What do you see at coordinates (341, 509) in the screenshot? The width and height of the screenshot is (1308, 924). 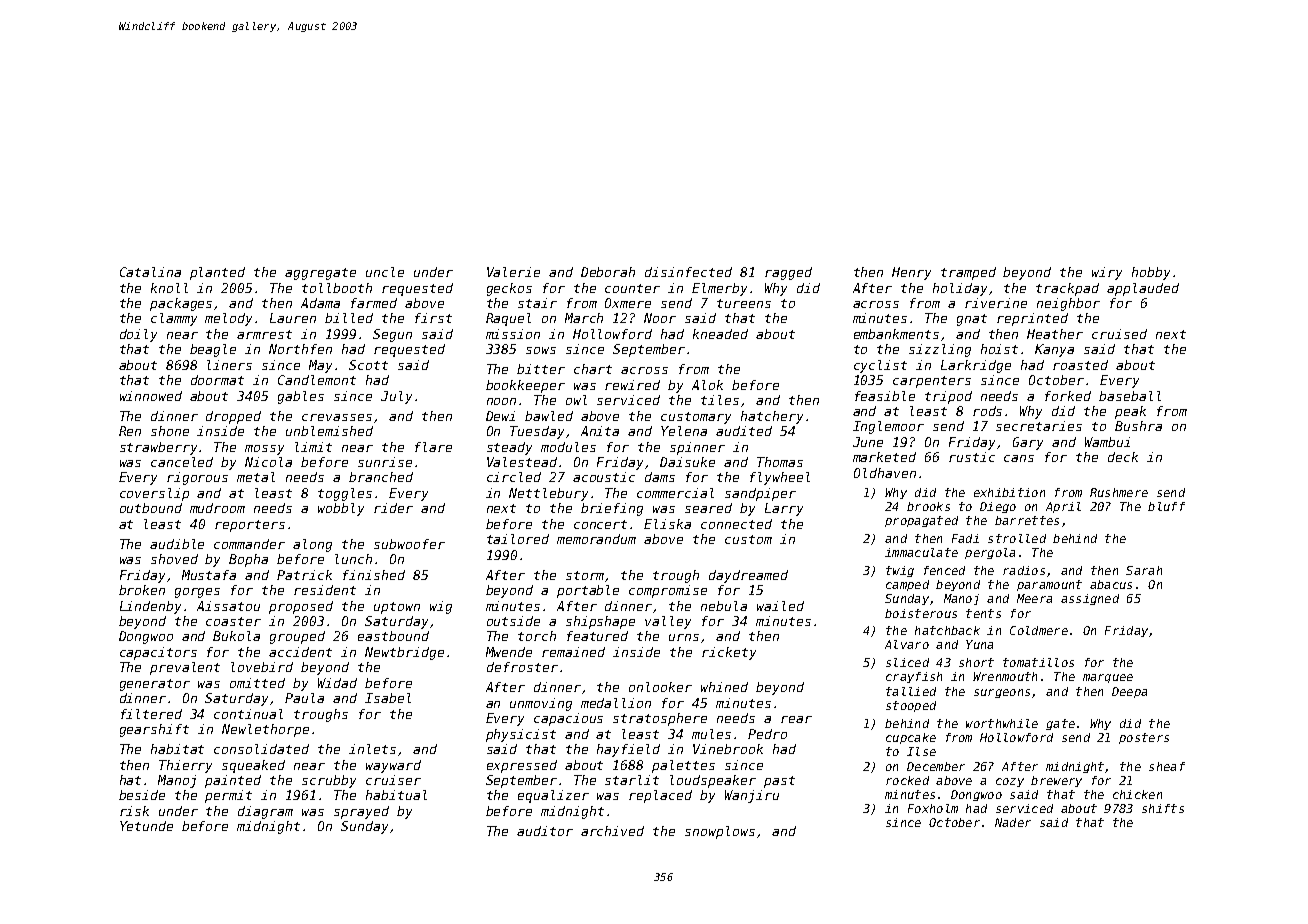 I see `wobbly` at bounding box center [341, 509].
